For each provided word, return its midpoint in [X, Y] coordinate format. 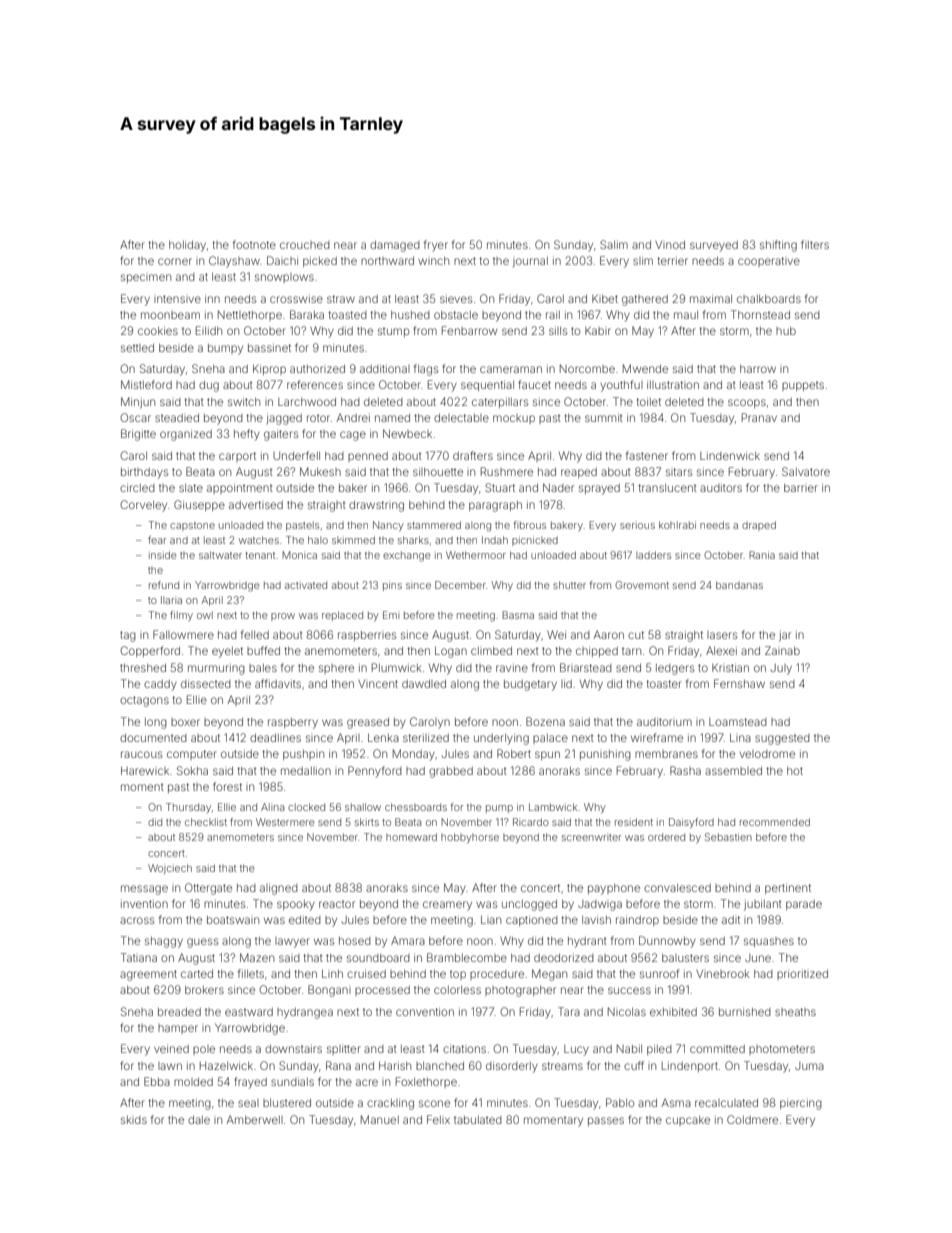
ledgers [675, 669]
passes [606, 1121]
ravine [512, 667]
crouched [305, 245]
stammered [434, 525]
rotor [318, 418]
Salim [614, 244]
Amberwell [255, 1119]
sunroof [660, 973]
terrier [672, 260]
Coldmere [752, 1119]
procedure [497, 975]
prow [283, 617]
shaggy [164, 942]
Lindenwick [730, 455]
